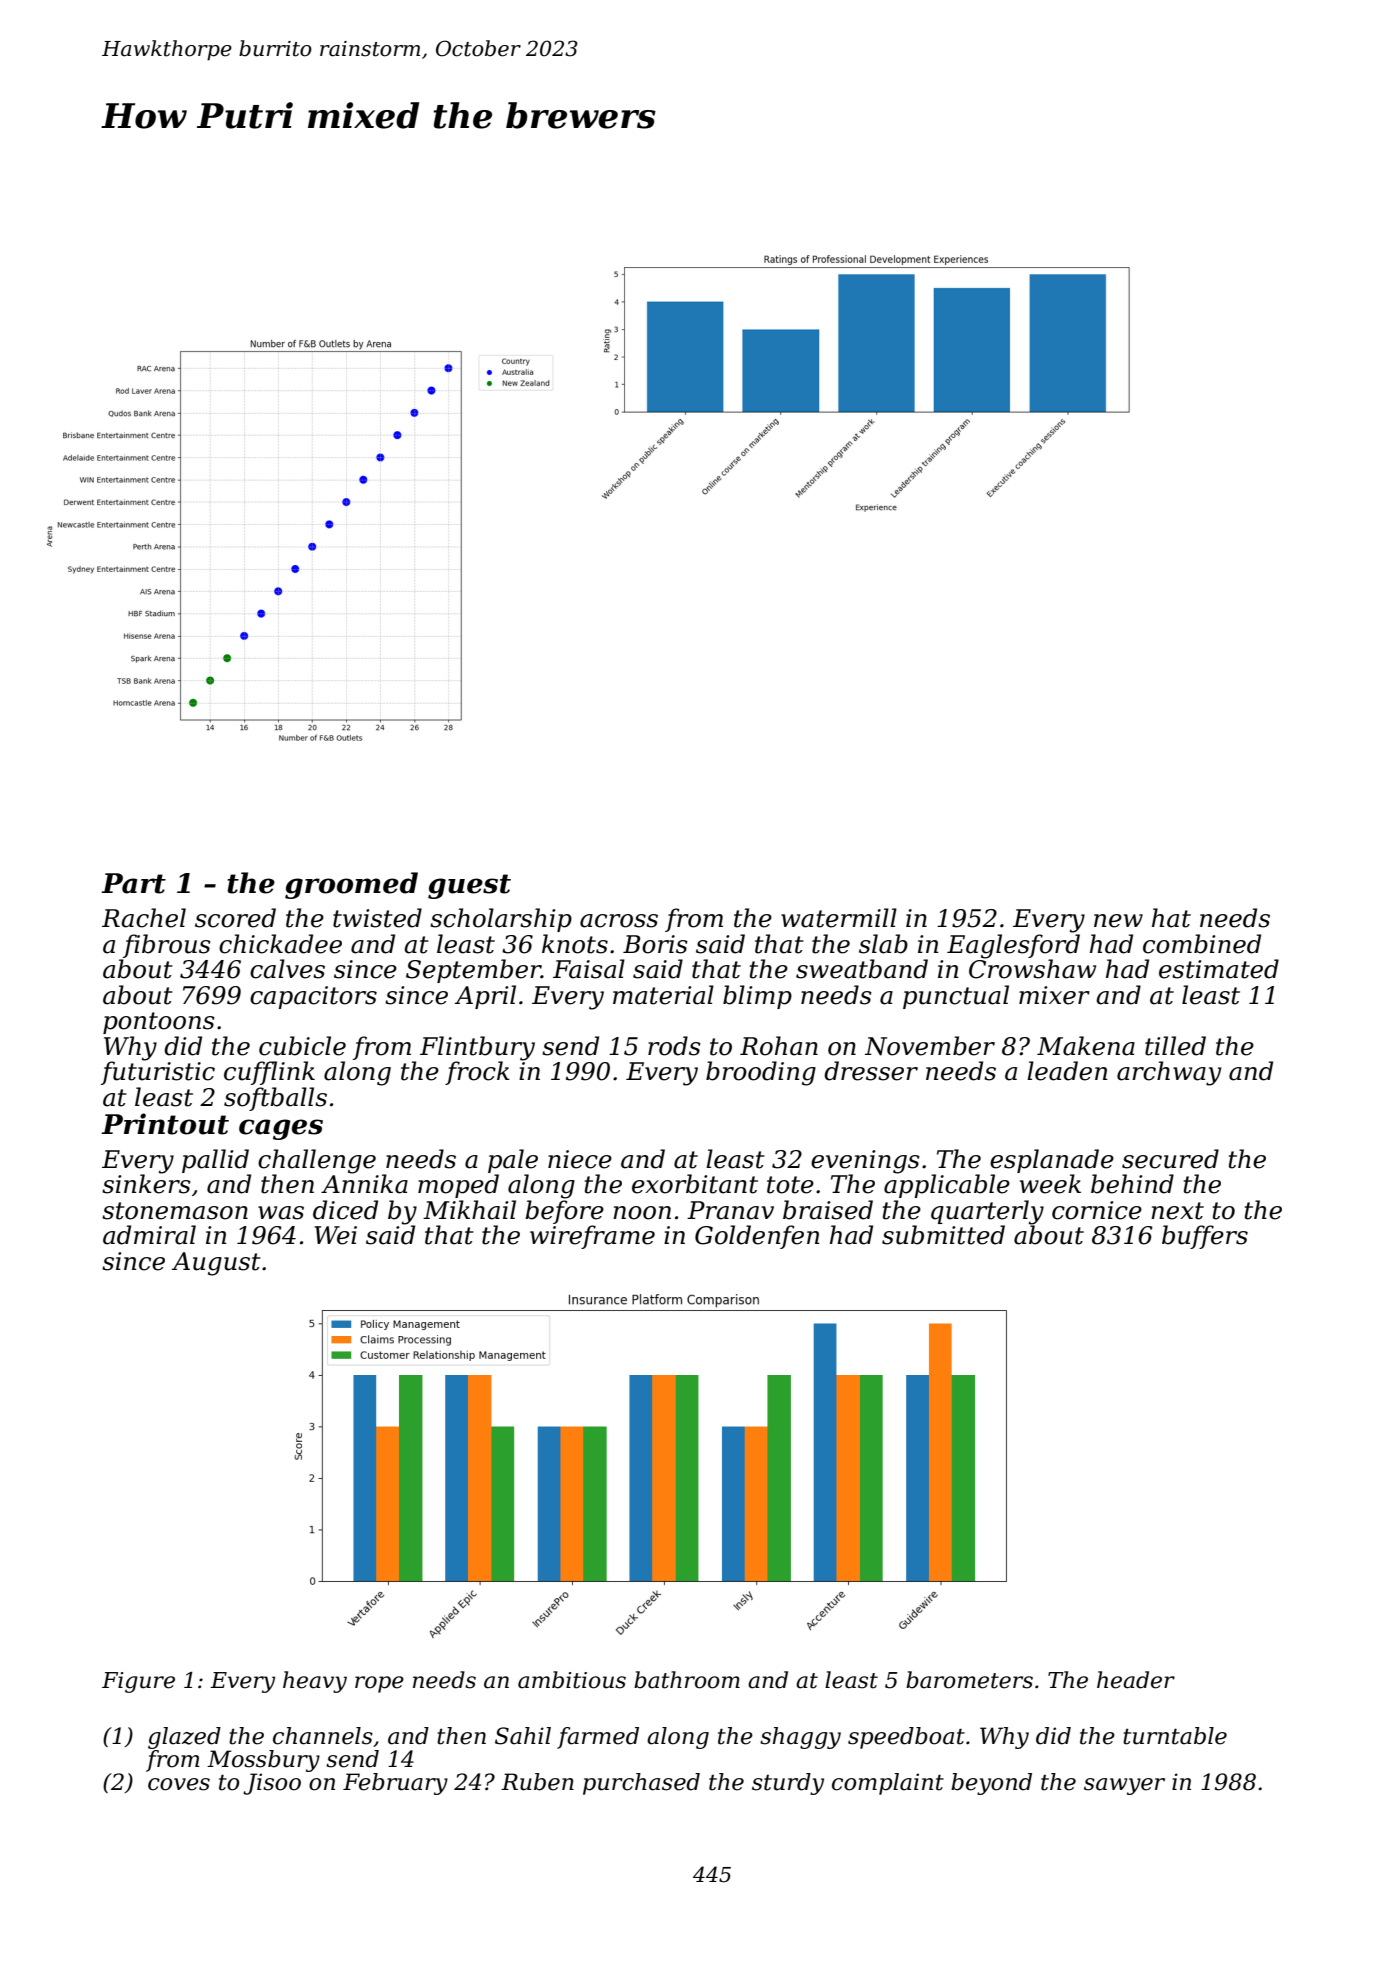 The width and height of the screenshot is (1386, 1969). Describe the element at coordinates (175, 1211) in the screenshot. I see `stonemason` at that location.
